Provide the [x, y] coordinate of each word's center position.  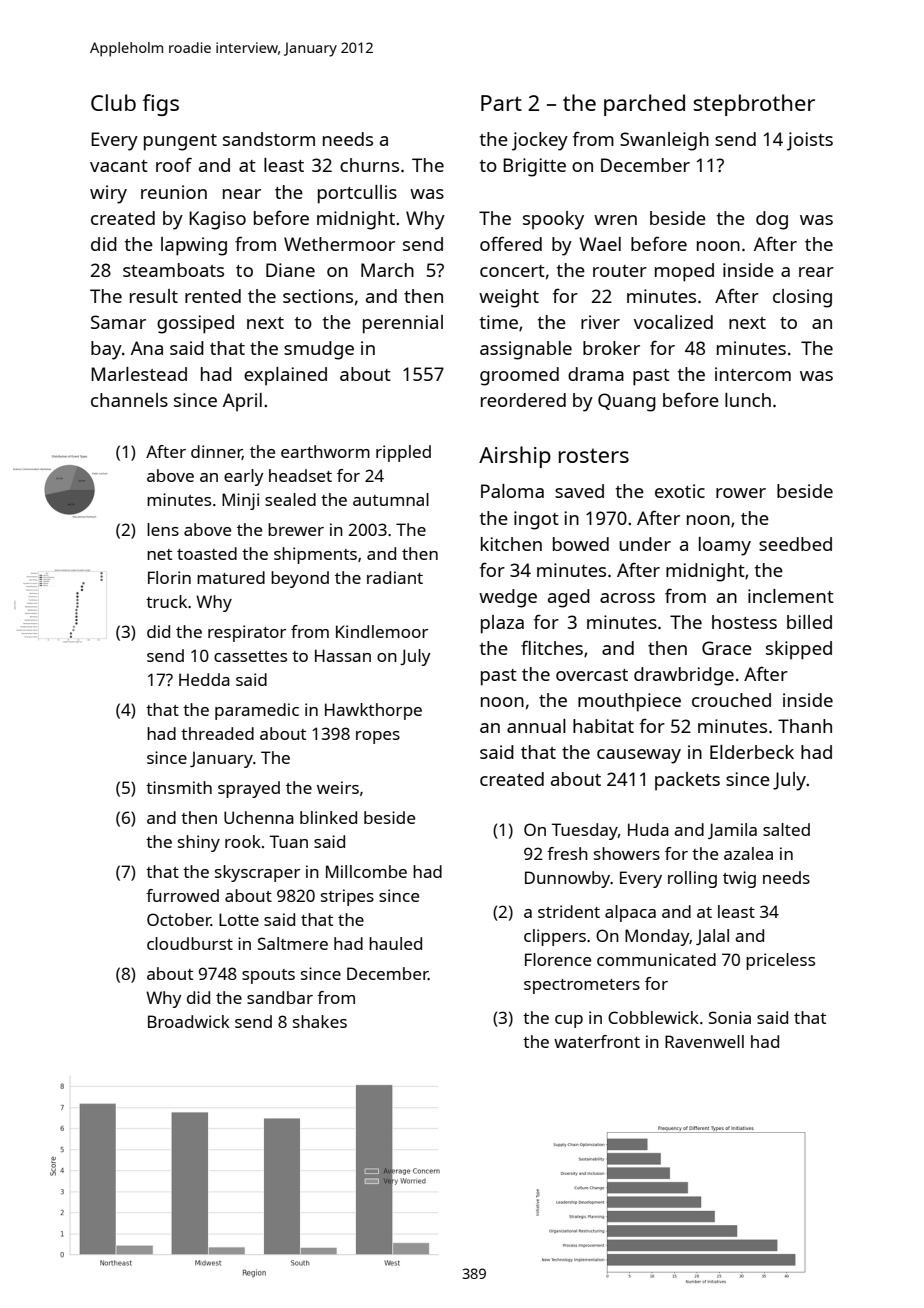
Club [113, 102]
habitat [603, 726]
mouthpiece [629, 702]
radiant [395, 577]
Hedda [204, 679]
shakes [320, 1021]
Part [501, 103]
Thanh [805, 726]
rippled [403, 453]
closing [802, 298]
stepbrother [754, 105]
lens [163, 529]
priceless [780, 961]
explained [285, 376]
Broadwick [189, 1021]
